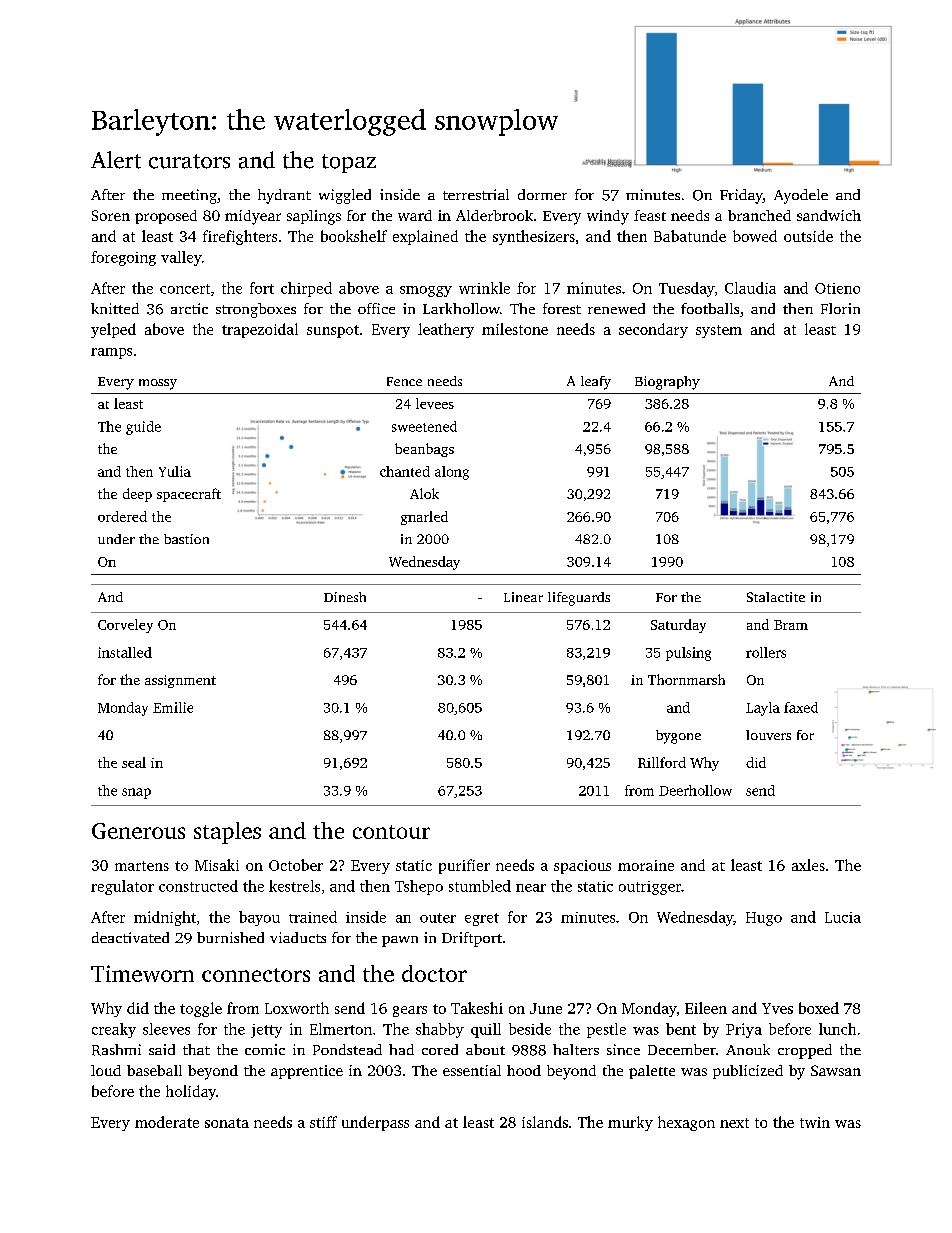  What do you see at coordinates (686, 679) in the image?
I see `Thornmarsh` at bounding box center [686, 679].
